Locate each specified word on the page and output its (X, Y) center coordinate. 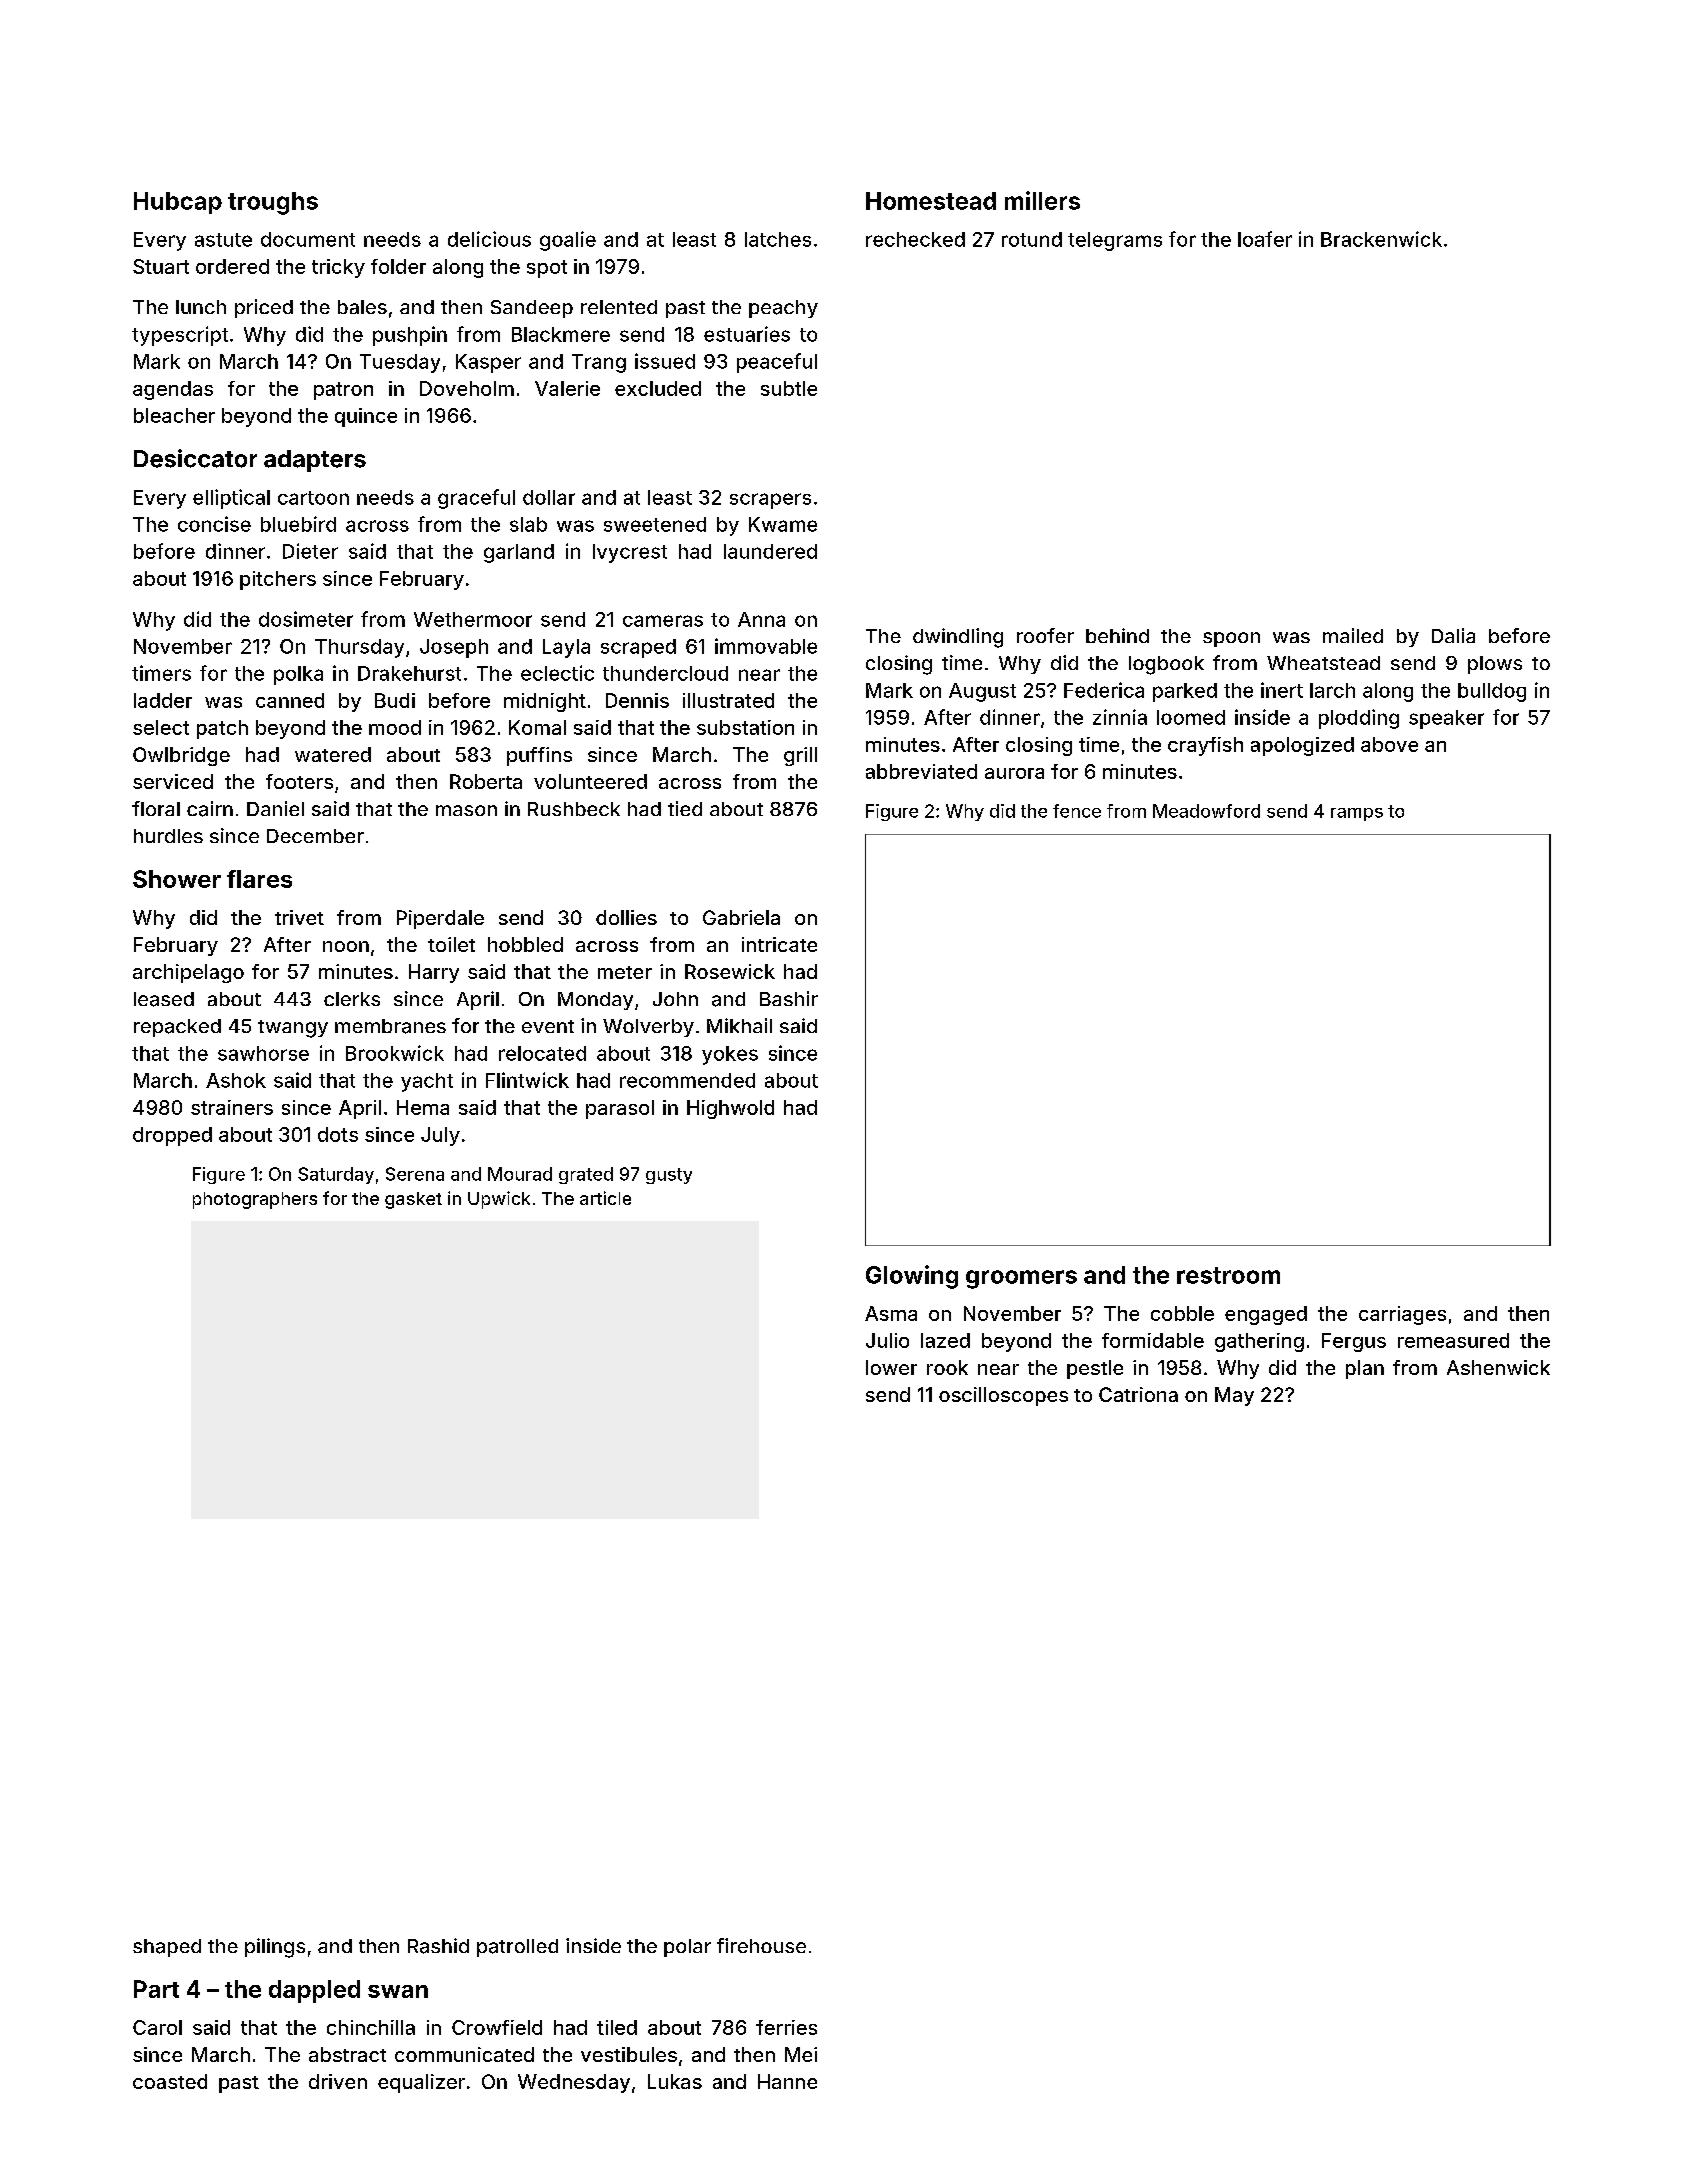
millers (1042, 200)
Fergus (1354, 1342)
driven (338, 2081)
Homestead (931, 201)
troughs (273, 203)
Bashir (789, 998)
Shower (177, 879)
